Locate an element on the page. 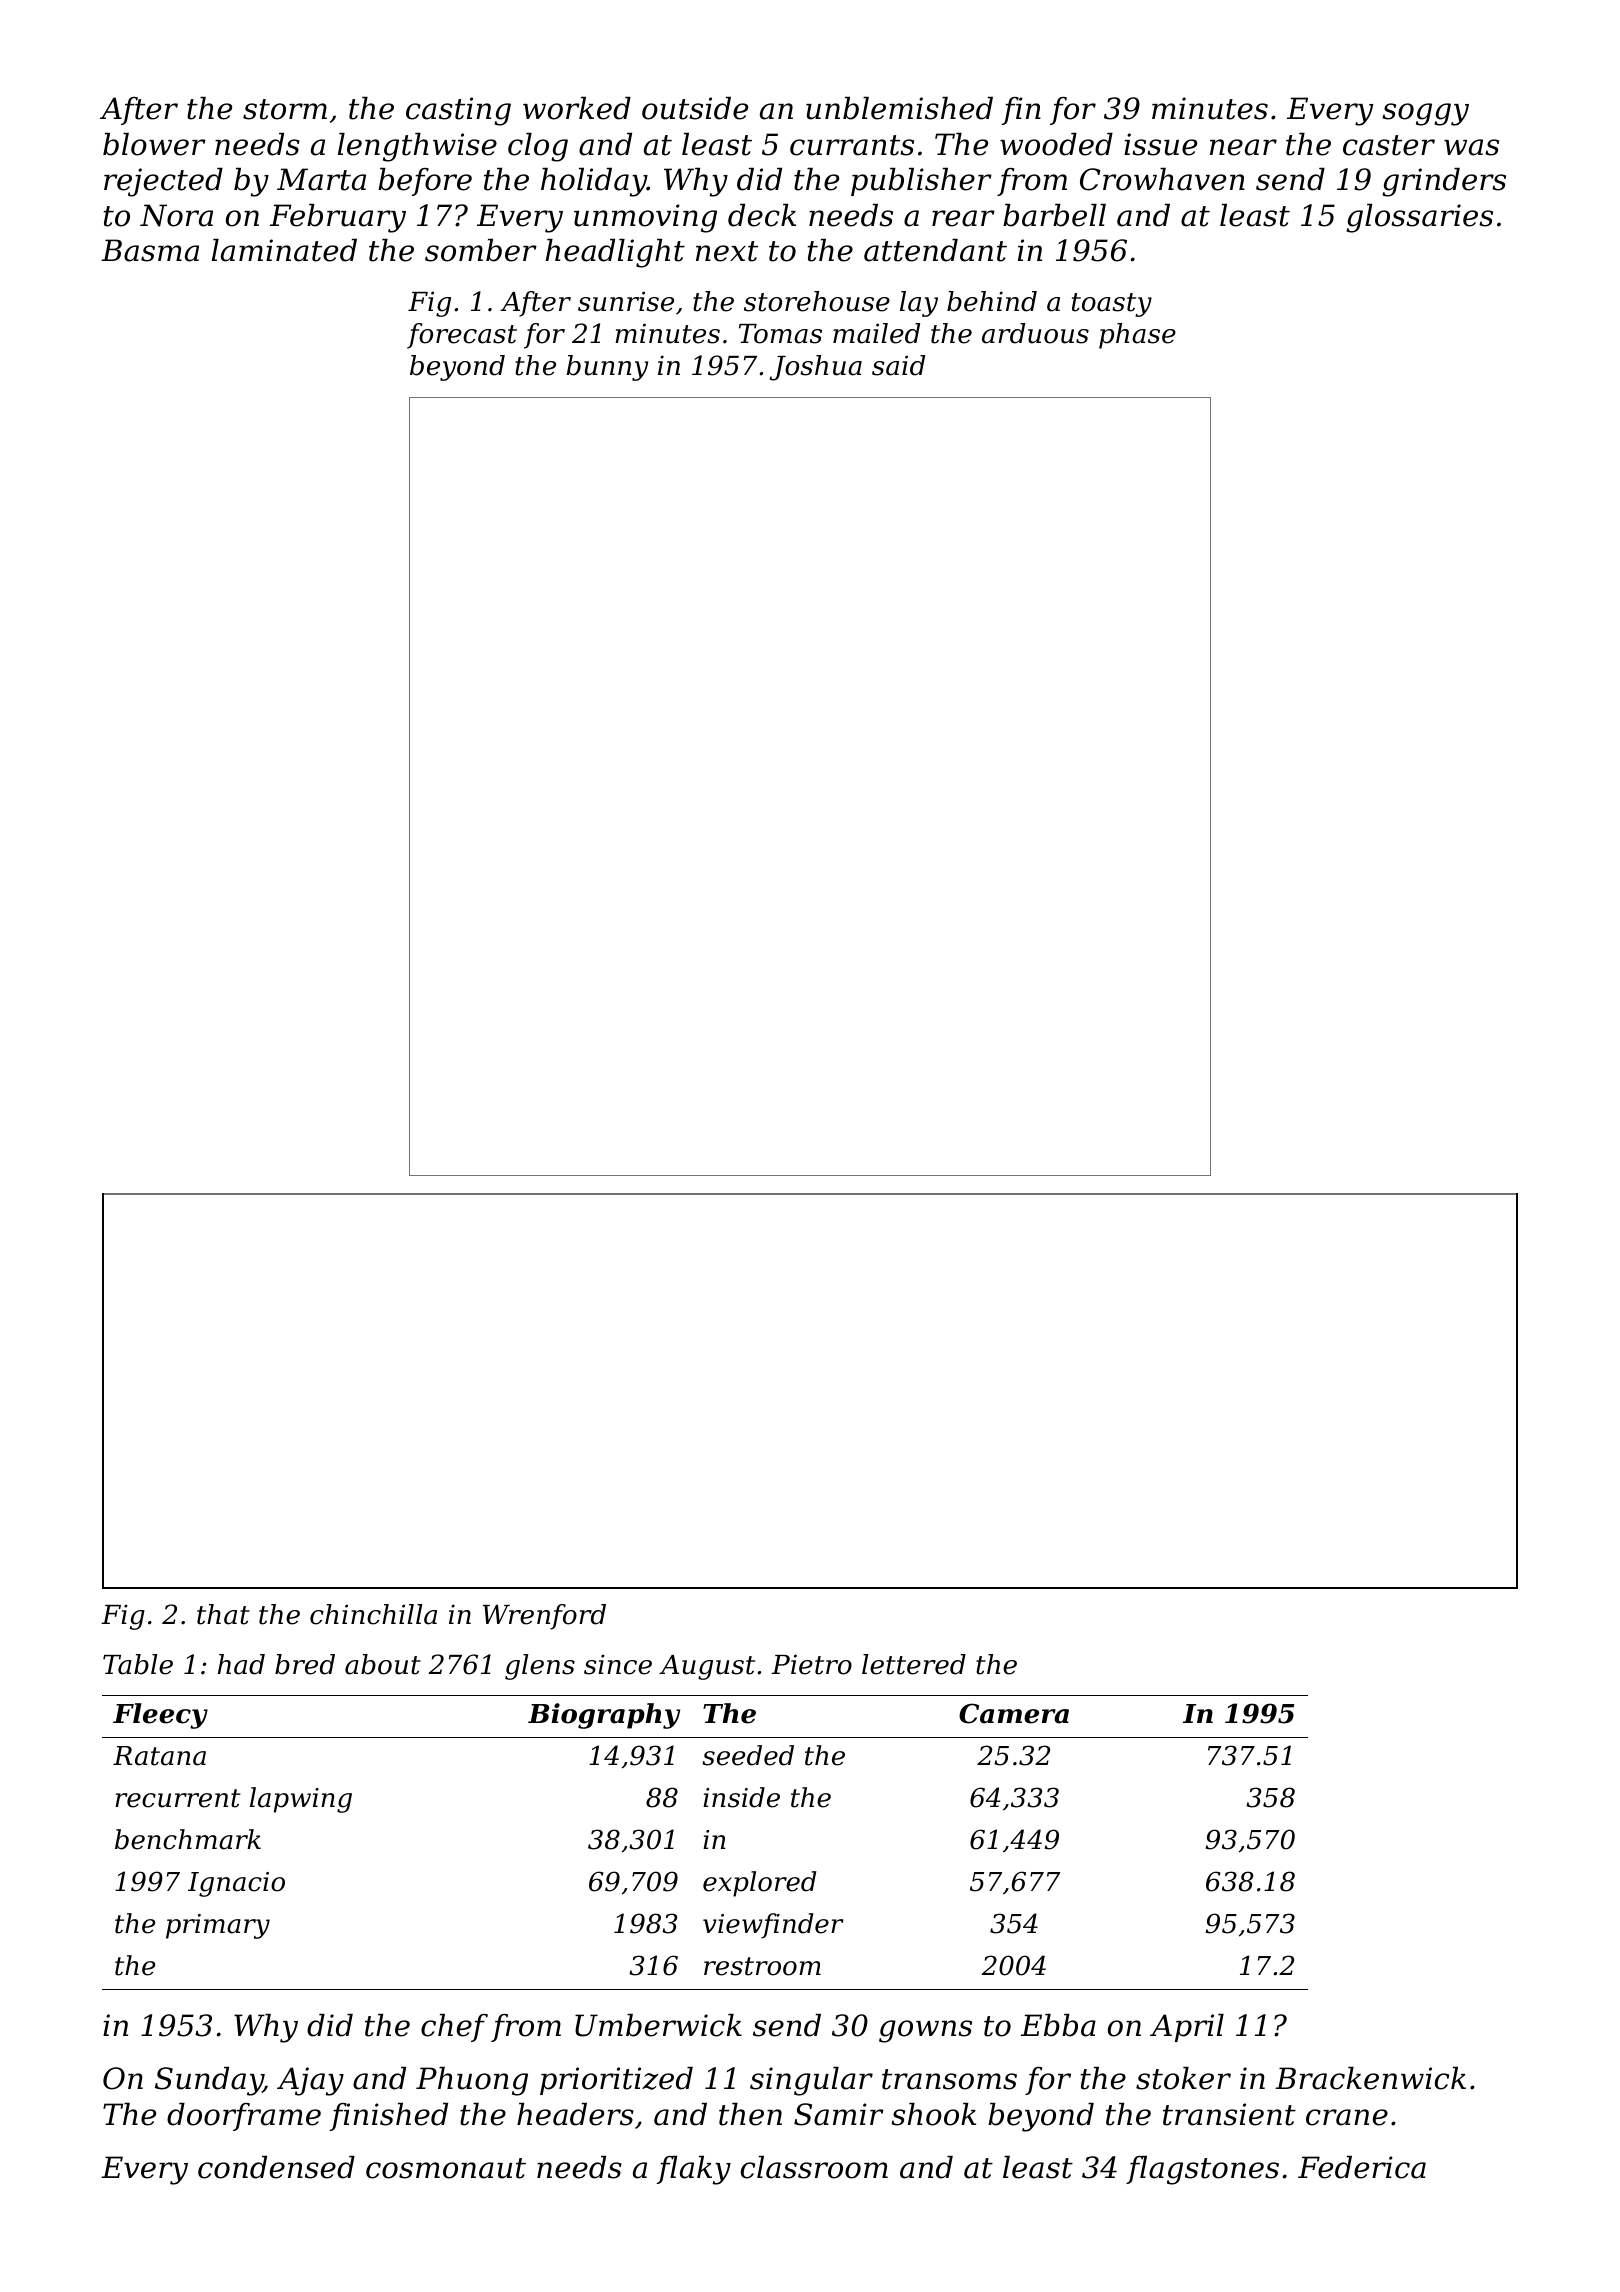 This image has height=2292, width=1620. storm is located at coordinates (285, 109).
